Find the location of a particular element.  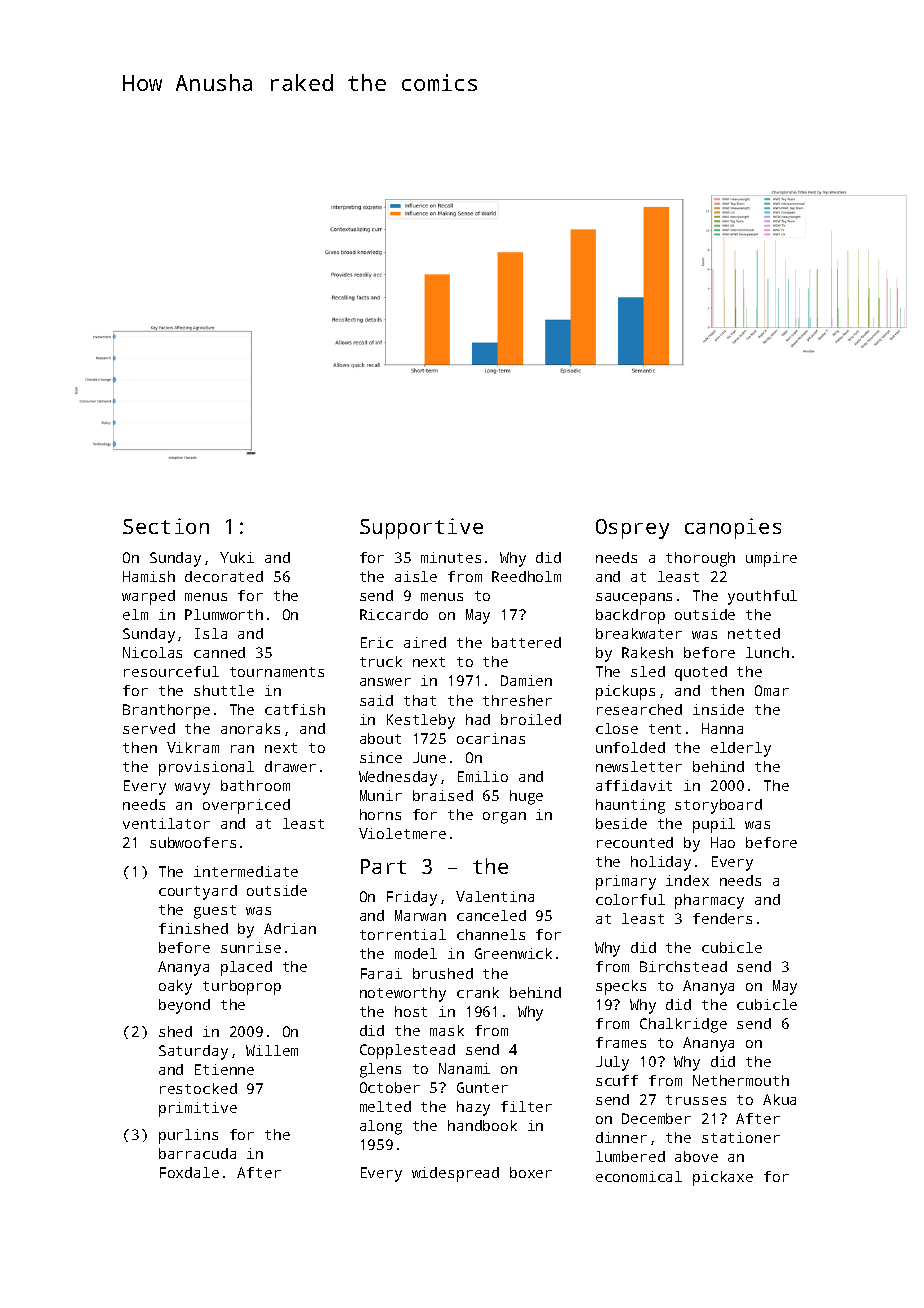

bathroom is located at coordinates (255, 785).
